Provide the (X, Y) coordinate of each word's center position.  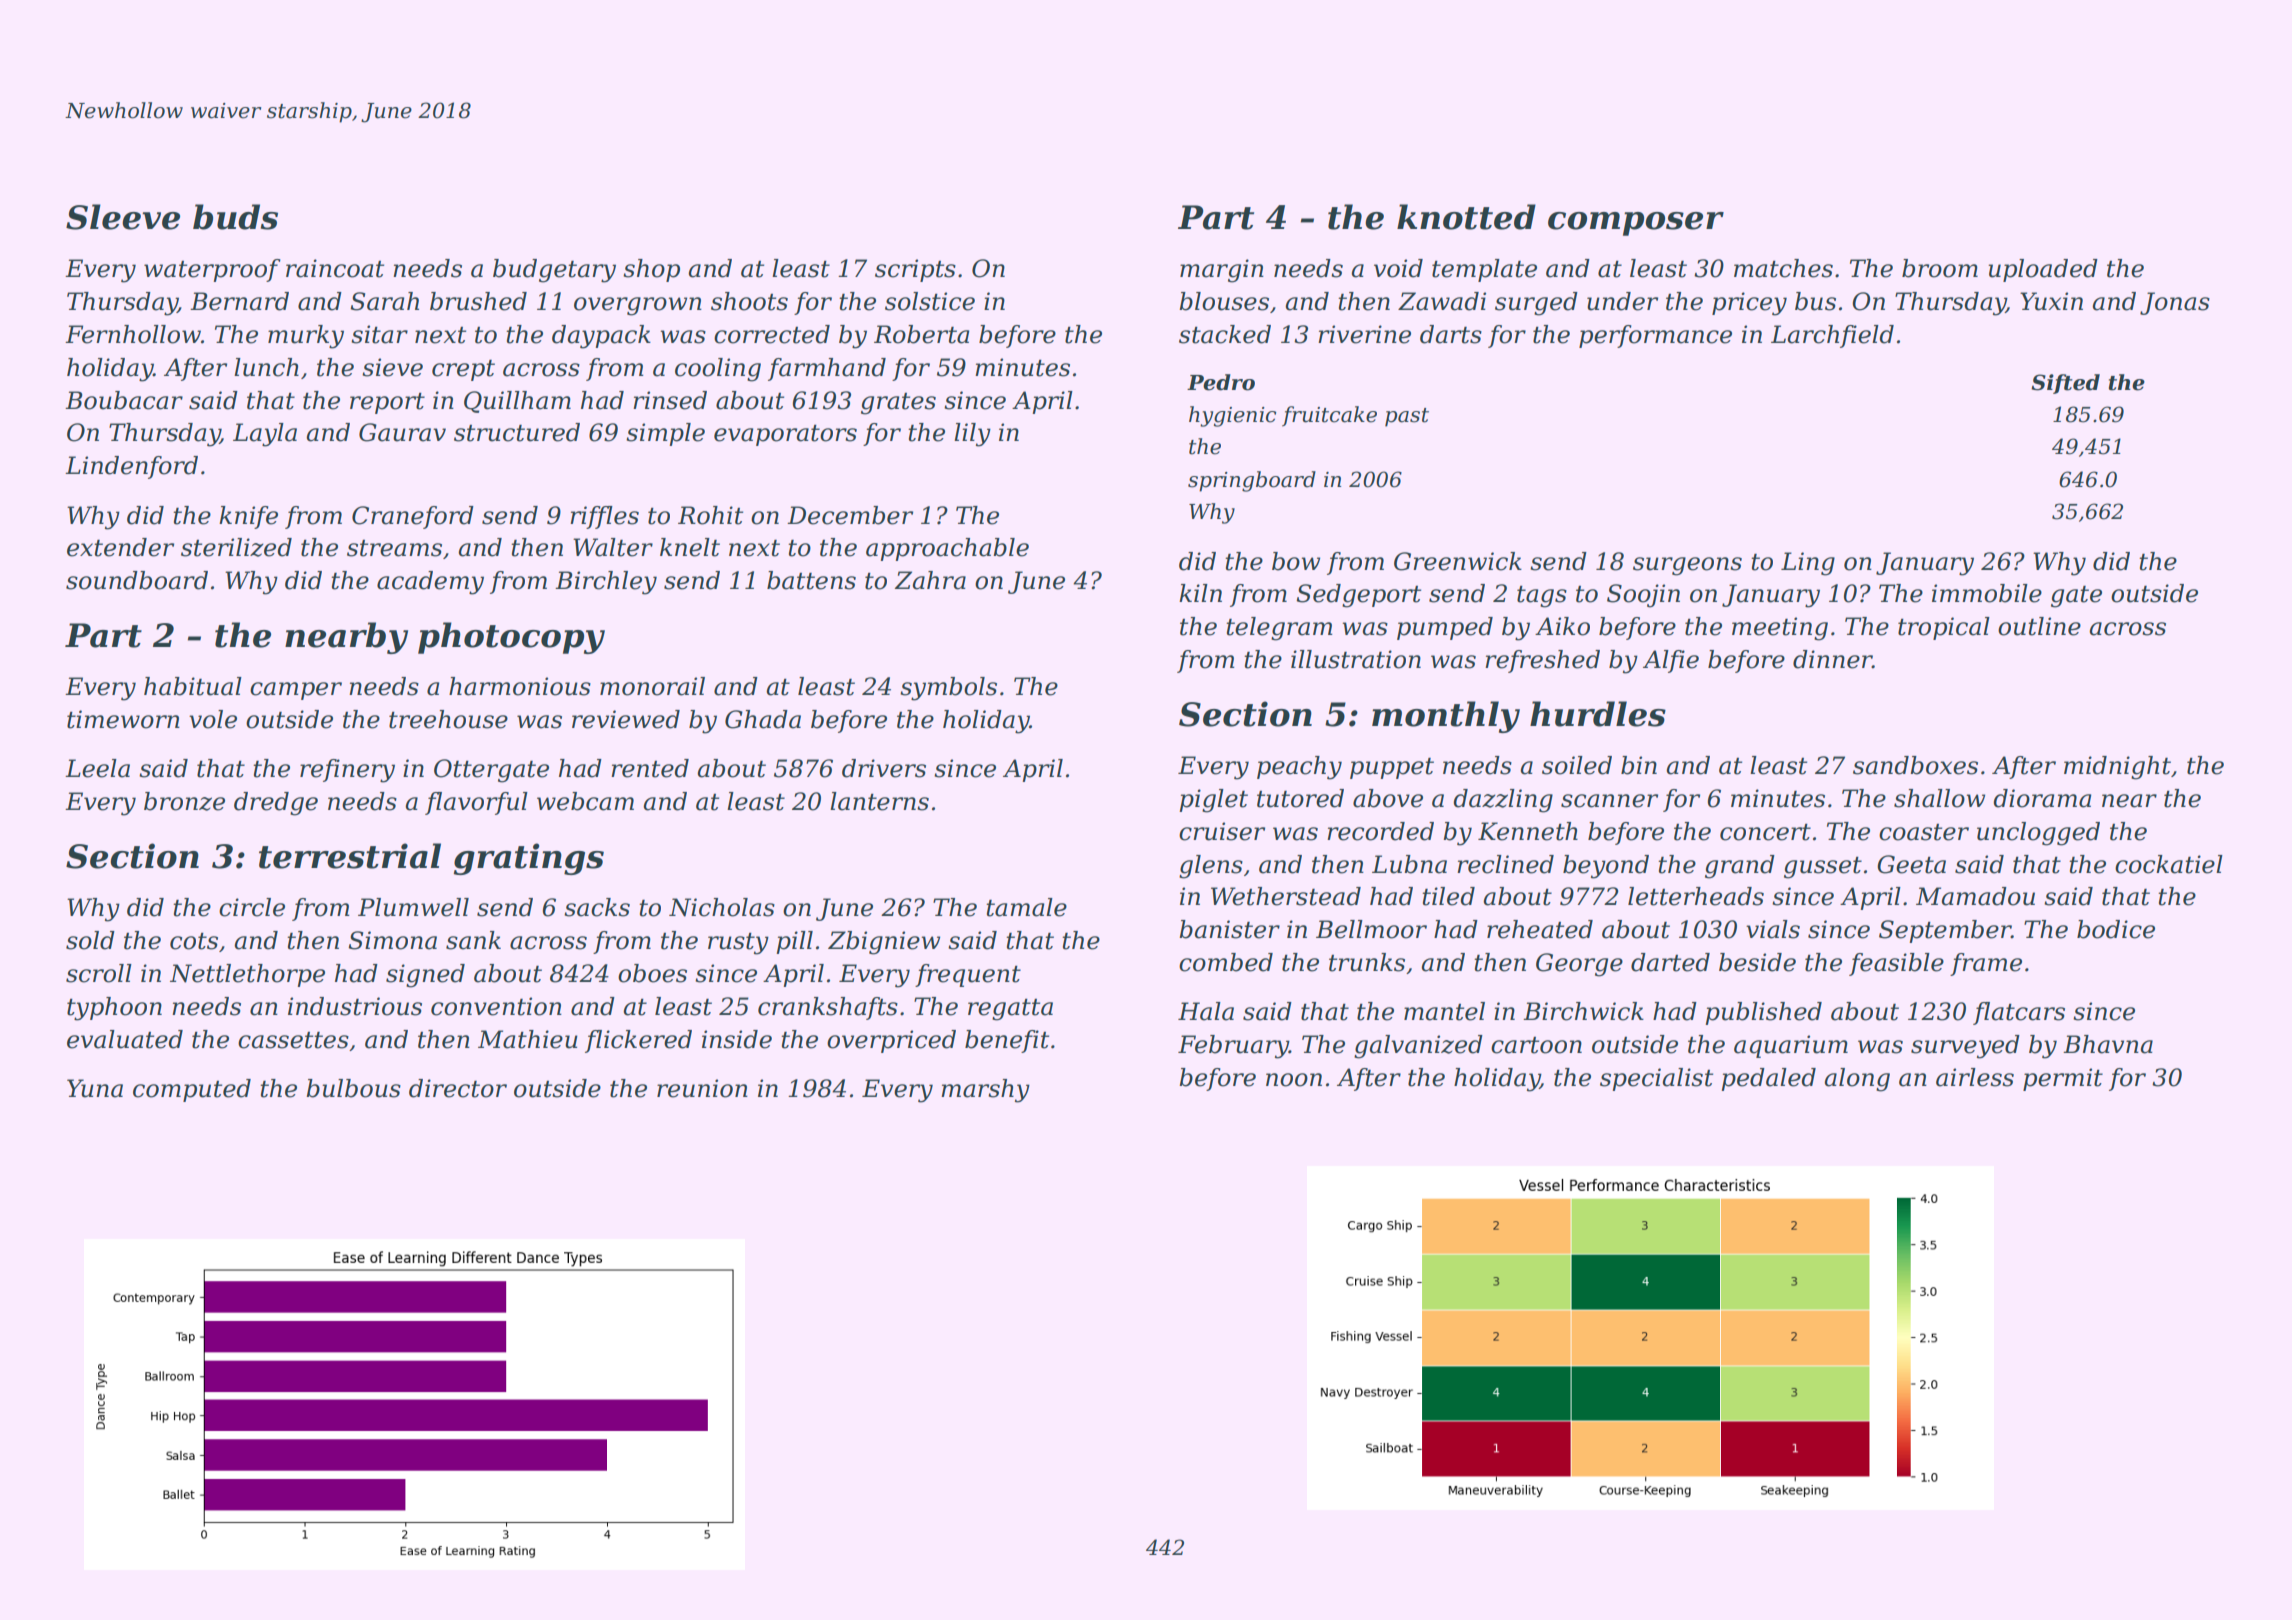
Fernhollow (133, 334)
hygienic (1232, 416)
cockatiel (2169, 864)
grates (898, 404)
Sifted (2065, 384)
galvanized (1418, 1047)
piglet (1213, 801)
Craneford (413, 517)
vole (213, 719)
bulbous (353, 1088)
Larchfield (1832, 336)
